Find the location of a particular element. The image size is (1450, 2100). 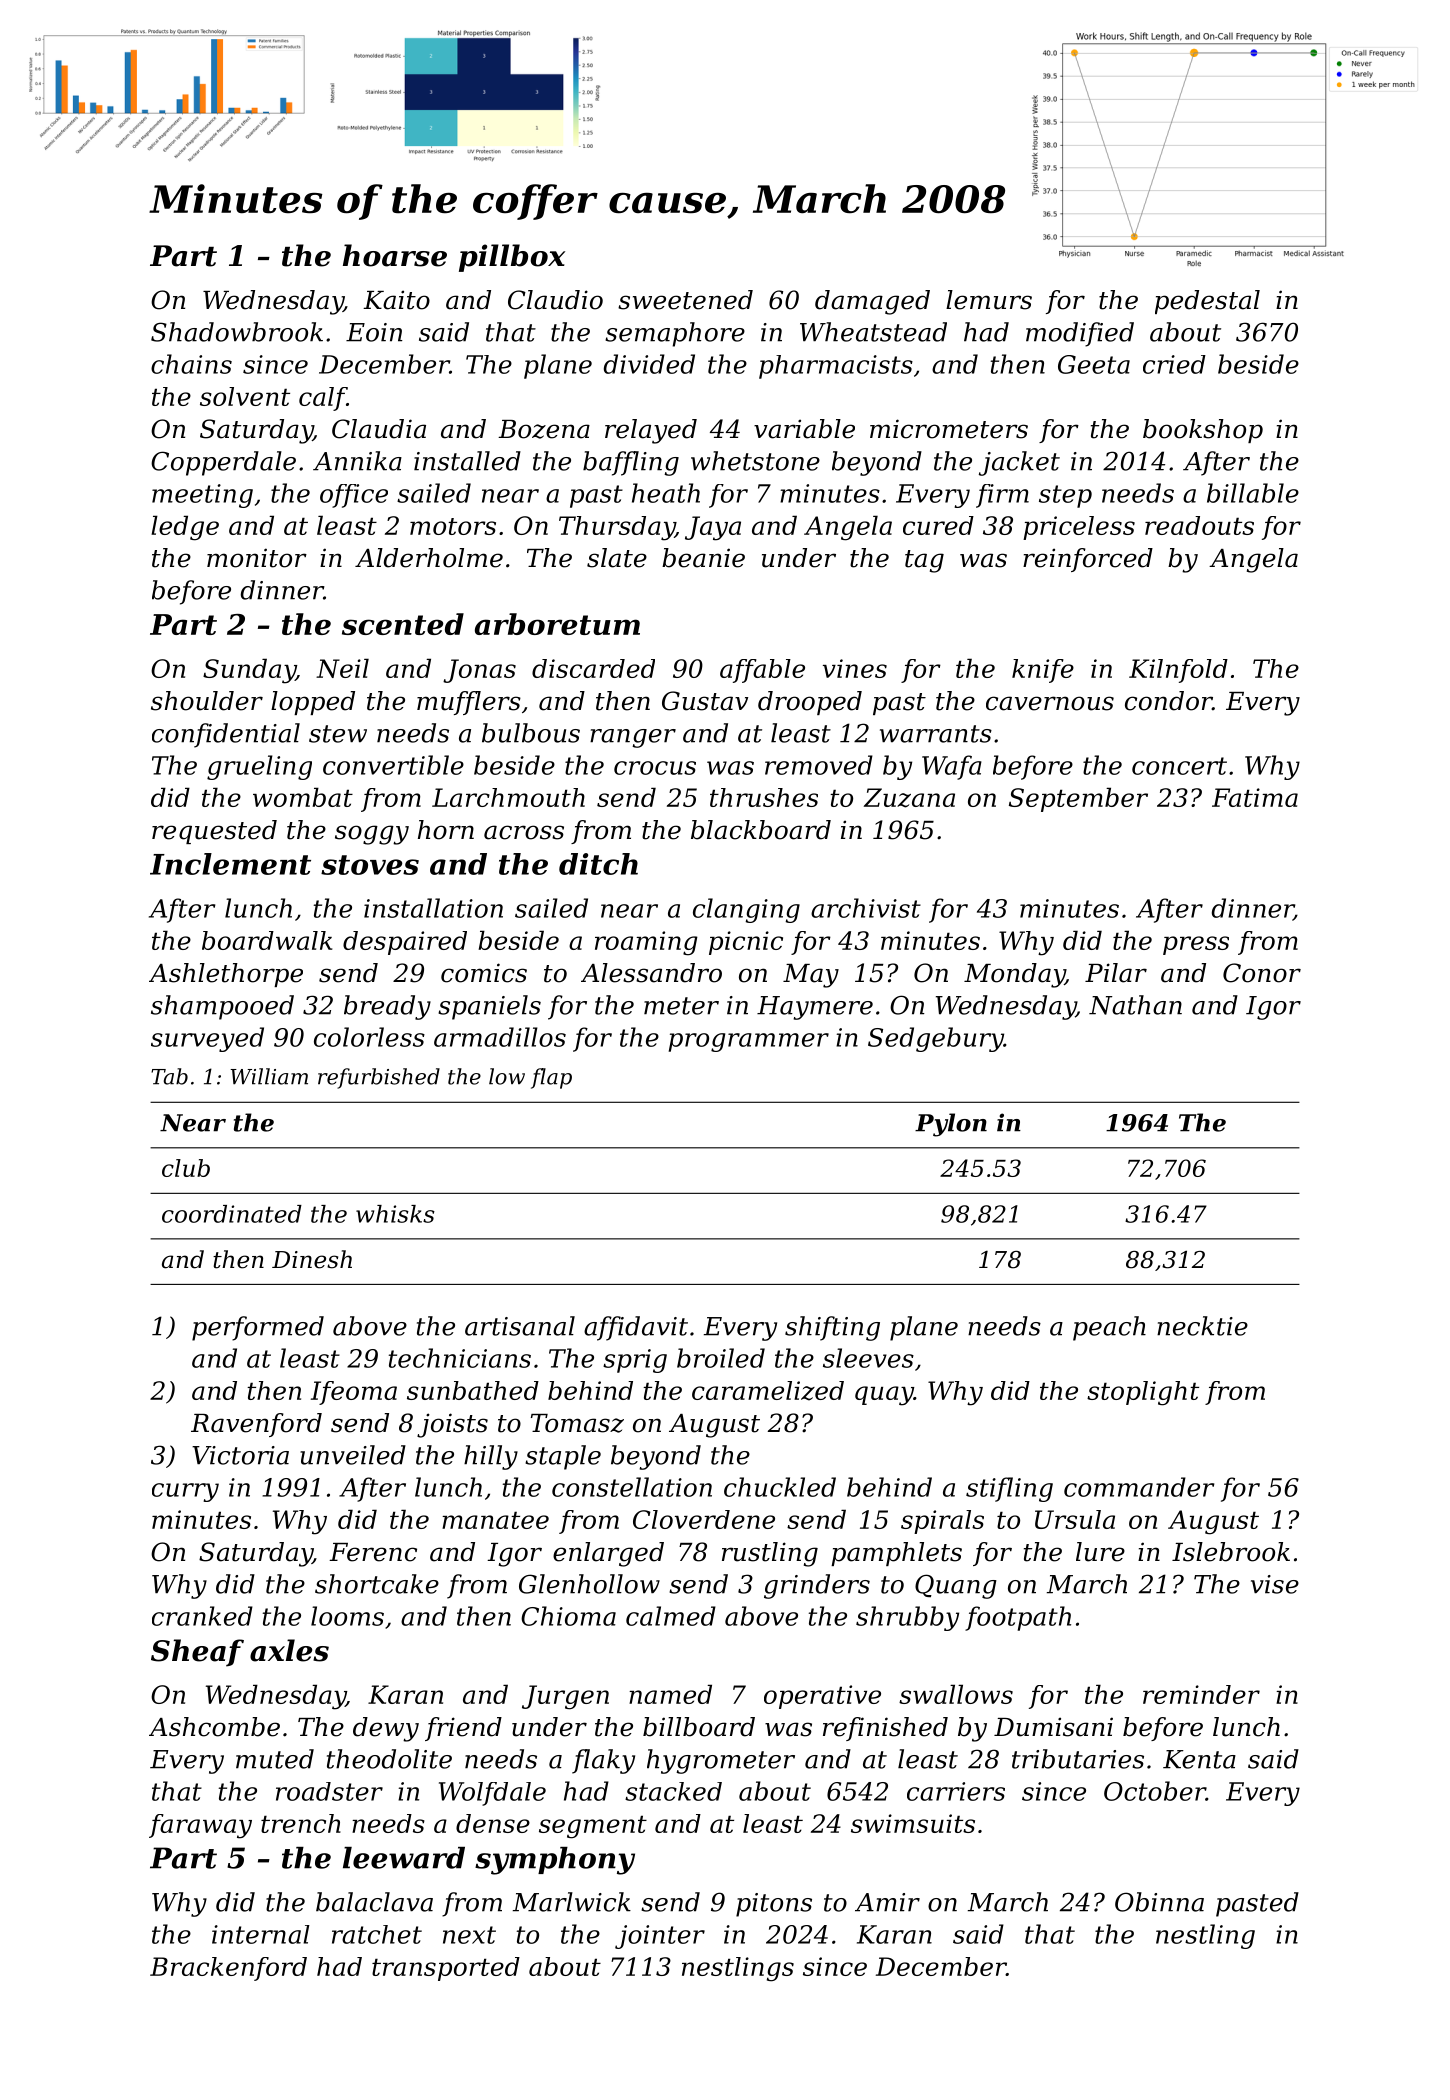

lemurs is located at coordinates (989, 300).
